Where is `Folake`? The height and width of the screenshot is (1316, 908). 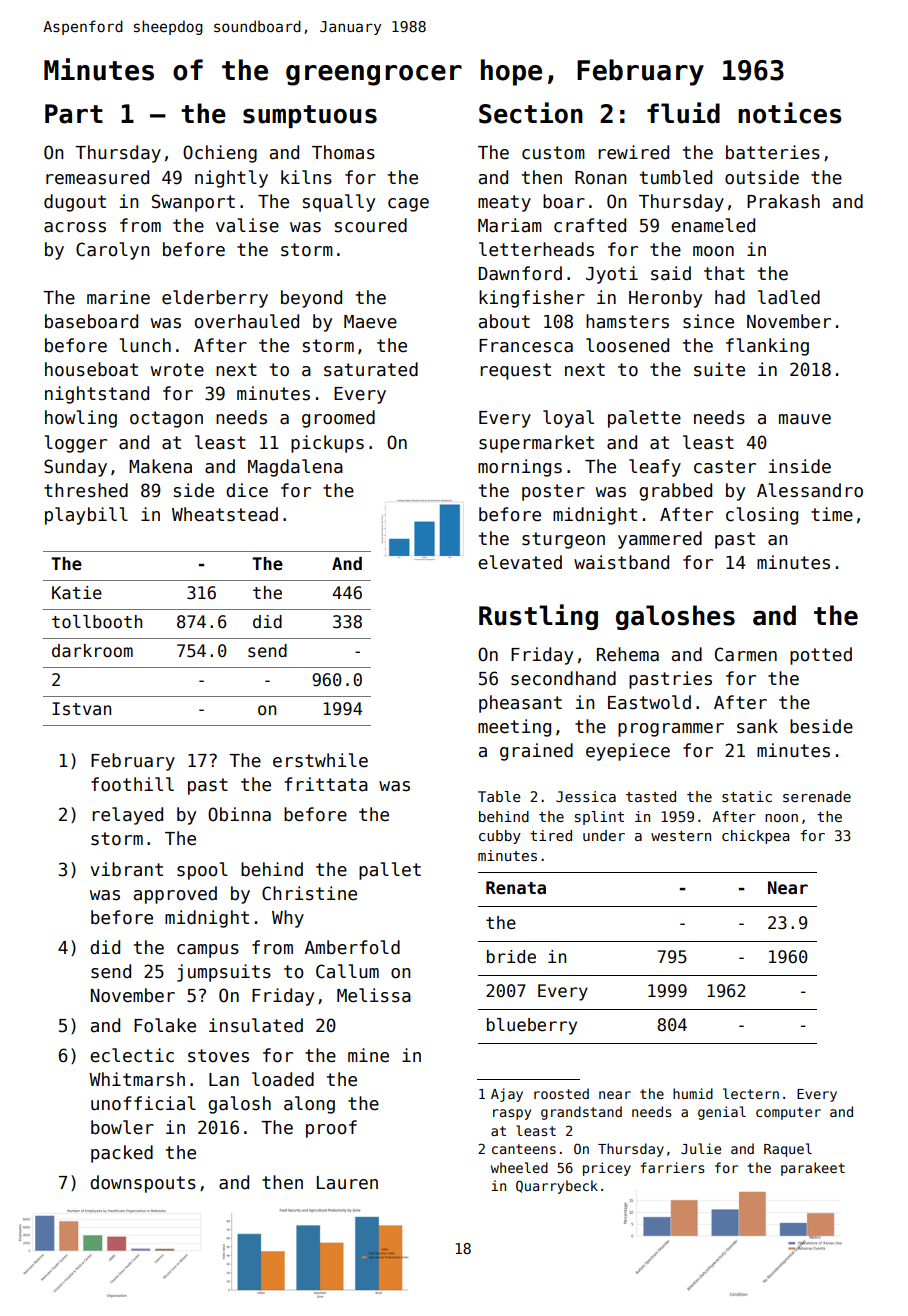
Folake is located at coordinates (165, 1025).
